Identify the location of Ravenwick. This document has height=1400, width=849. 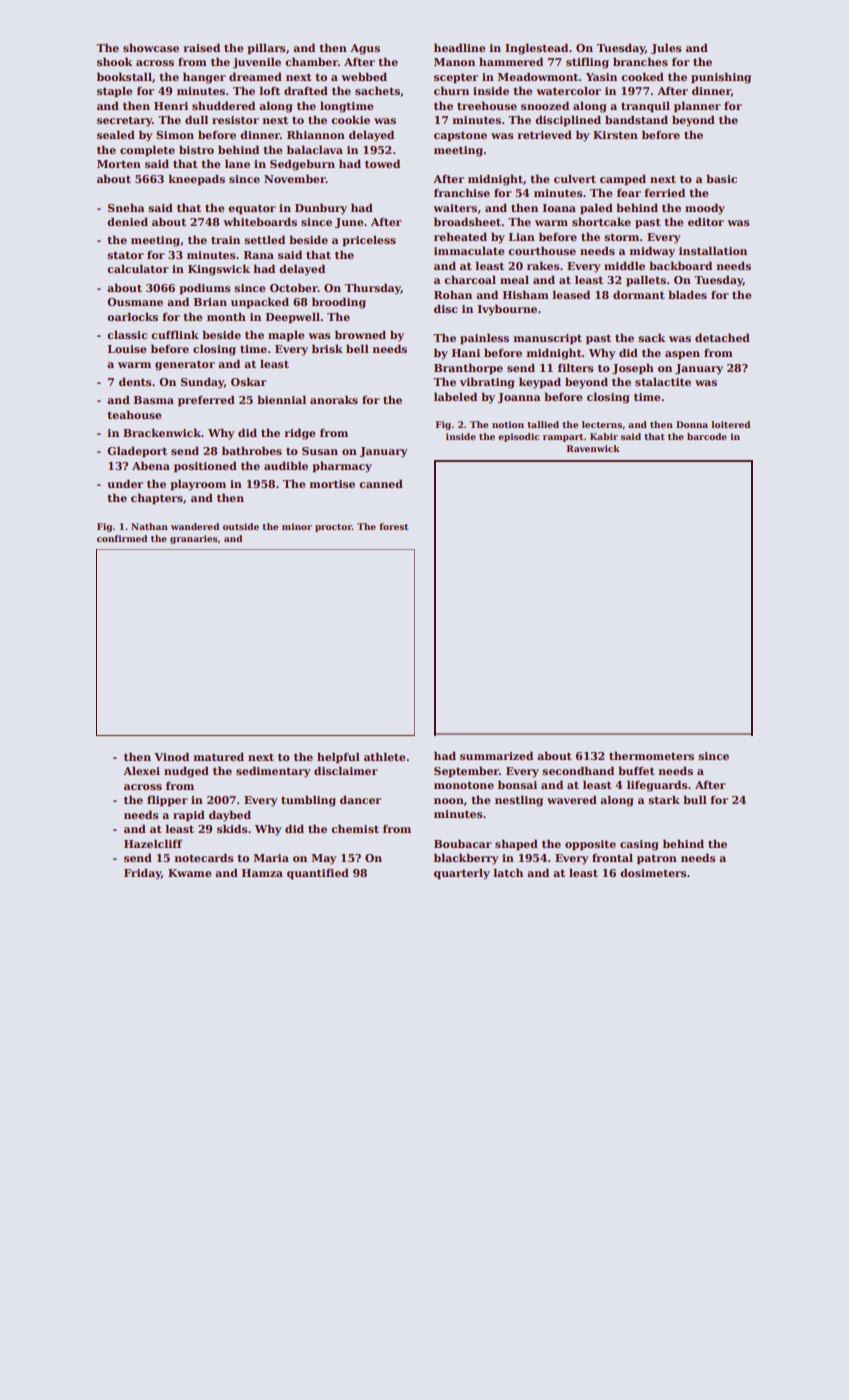
(593, 448).
